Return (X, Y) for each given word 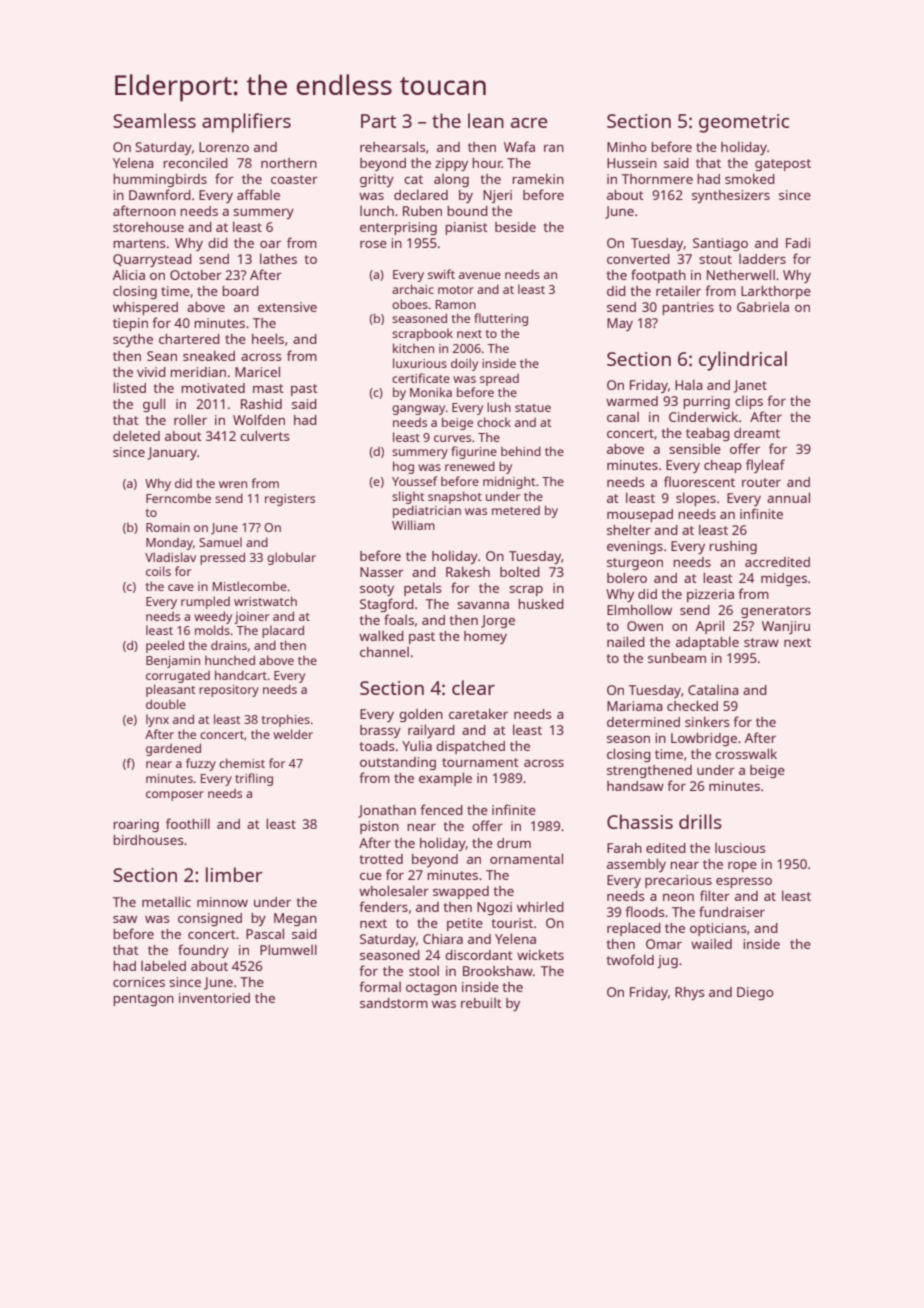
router (761, 482)
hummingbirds (160, 180)
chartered (189, 339)
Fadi (798, 243)
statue (533, 408)
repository (229, 691)
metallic (166, 901)
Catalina (713, 690)
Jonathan (387, 811)
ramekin (538, 178)
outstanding (398, 763)
